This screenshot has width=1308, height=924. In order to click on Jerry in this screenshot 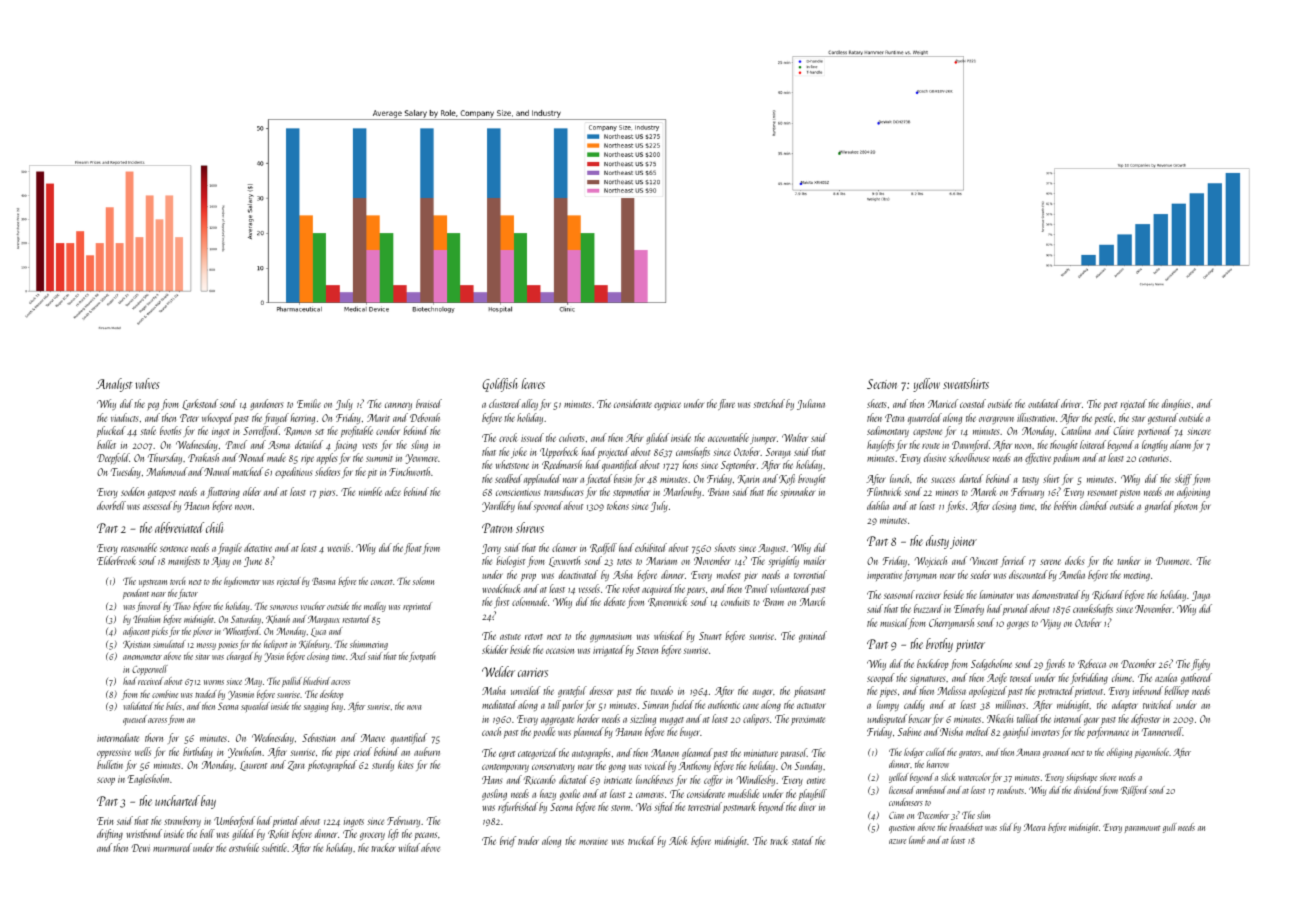, I will do `click(491, 549)`.
